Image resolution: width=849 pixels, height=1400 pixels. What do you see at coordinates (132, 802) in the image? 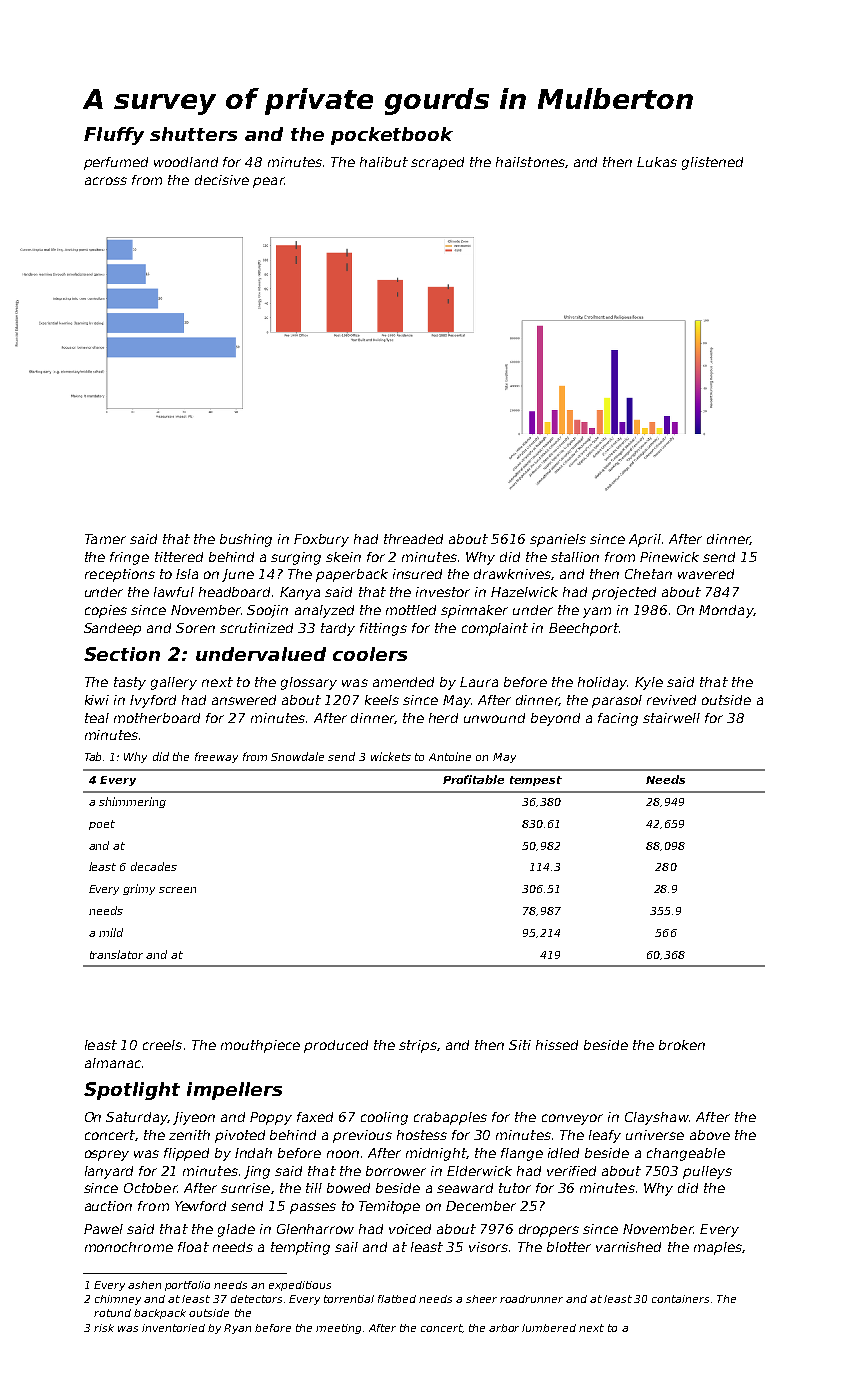
I see `shimmering` at bounding box center [132, 802].
